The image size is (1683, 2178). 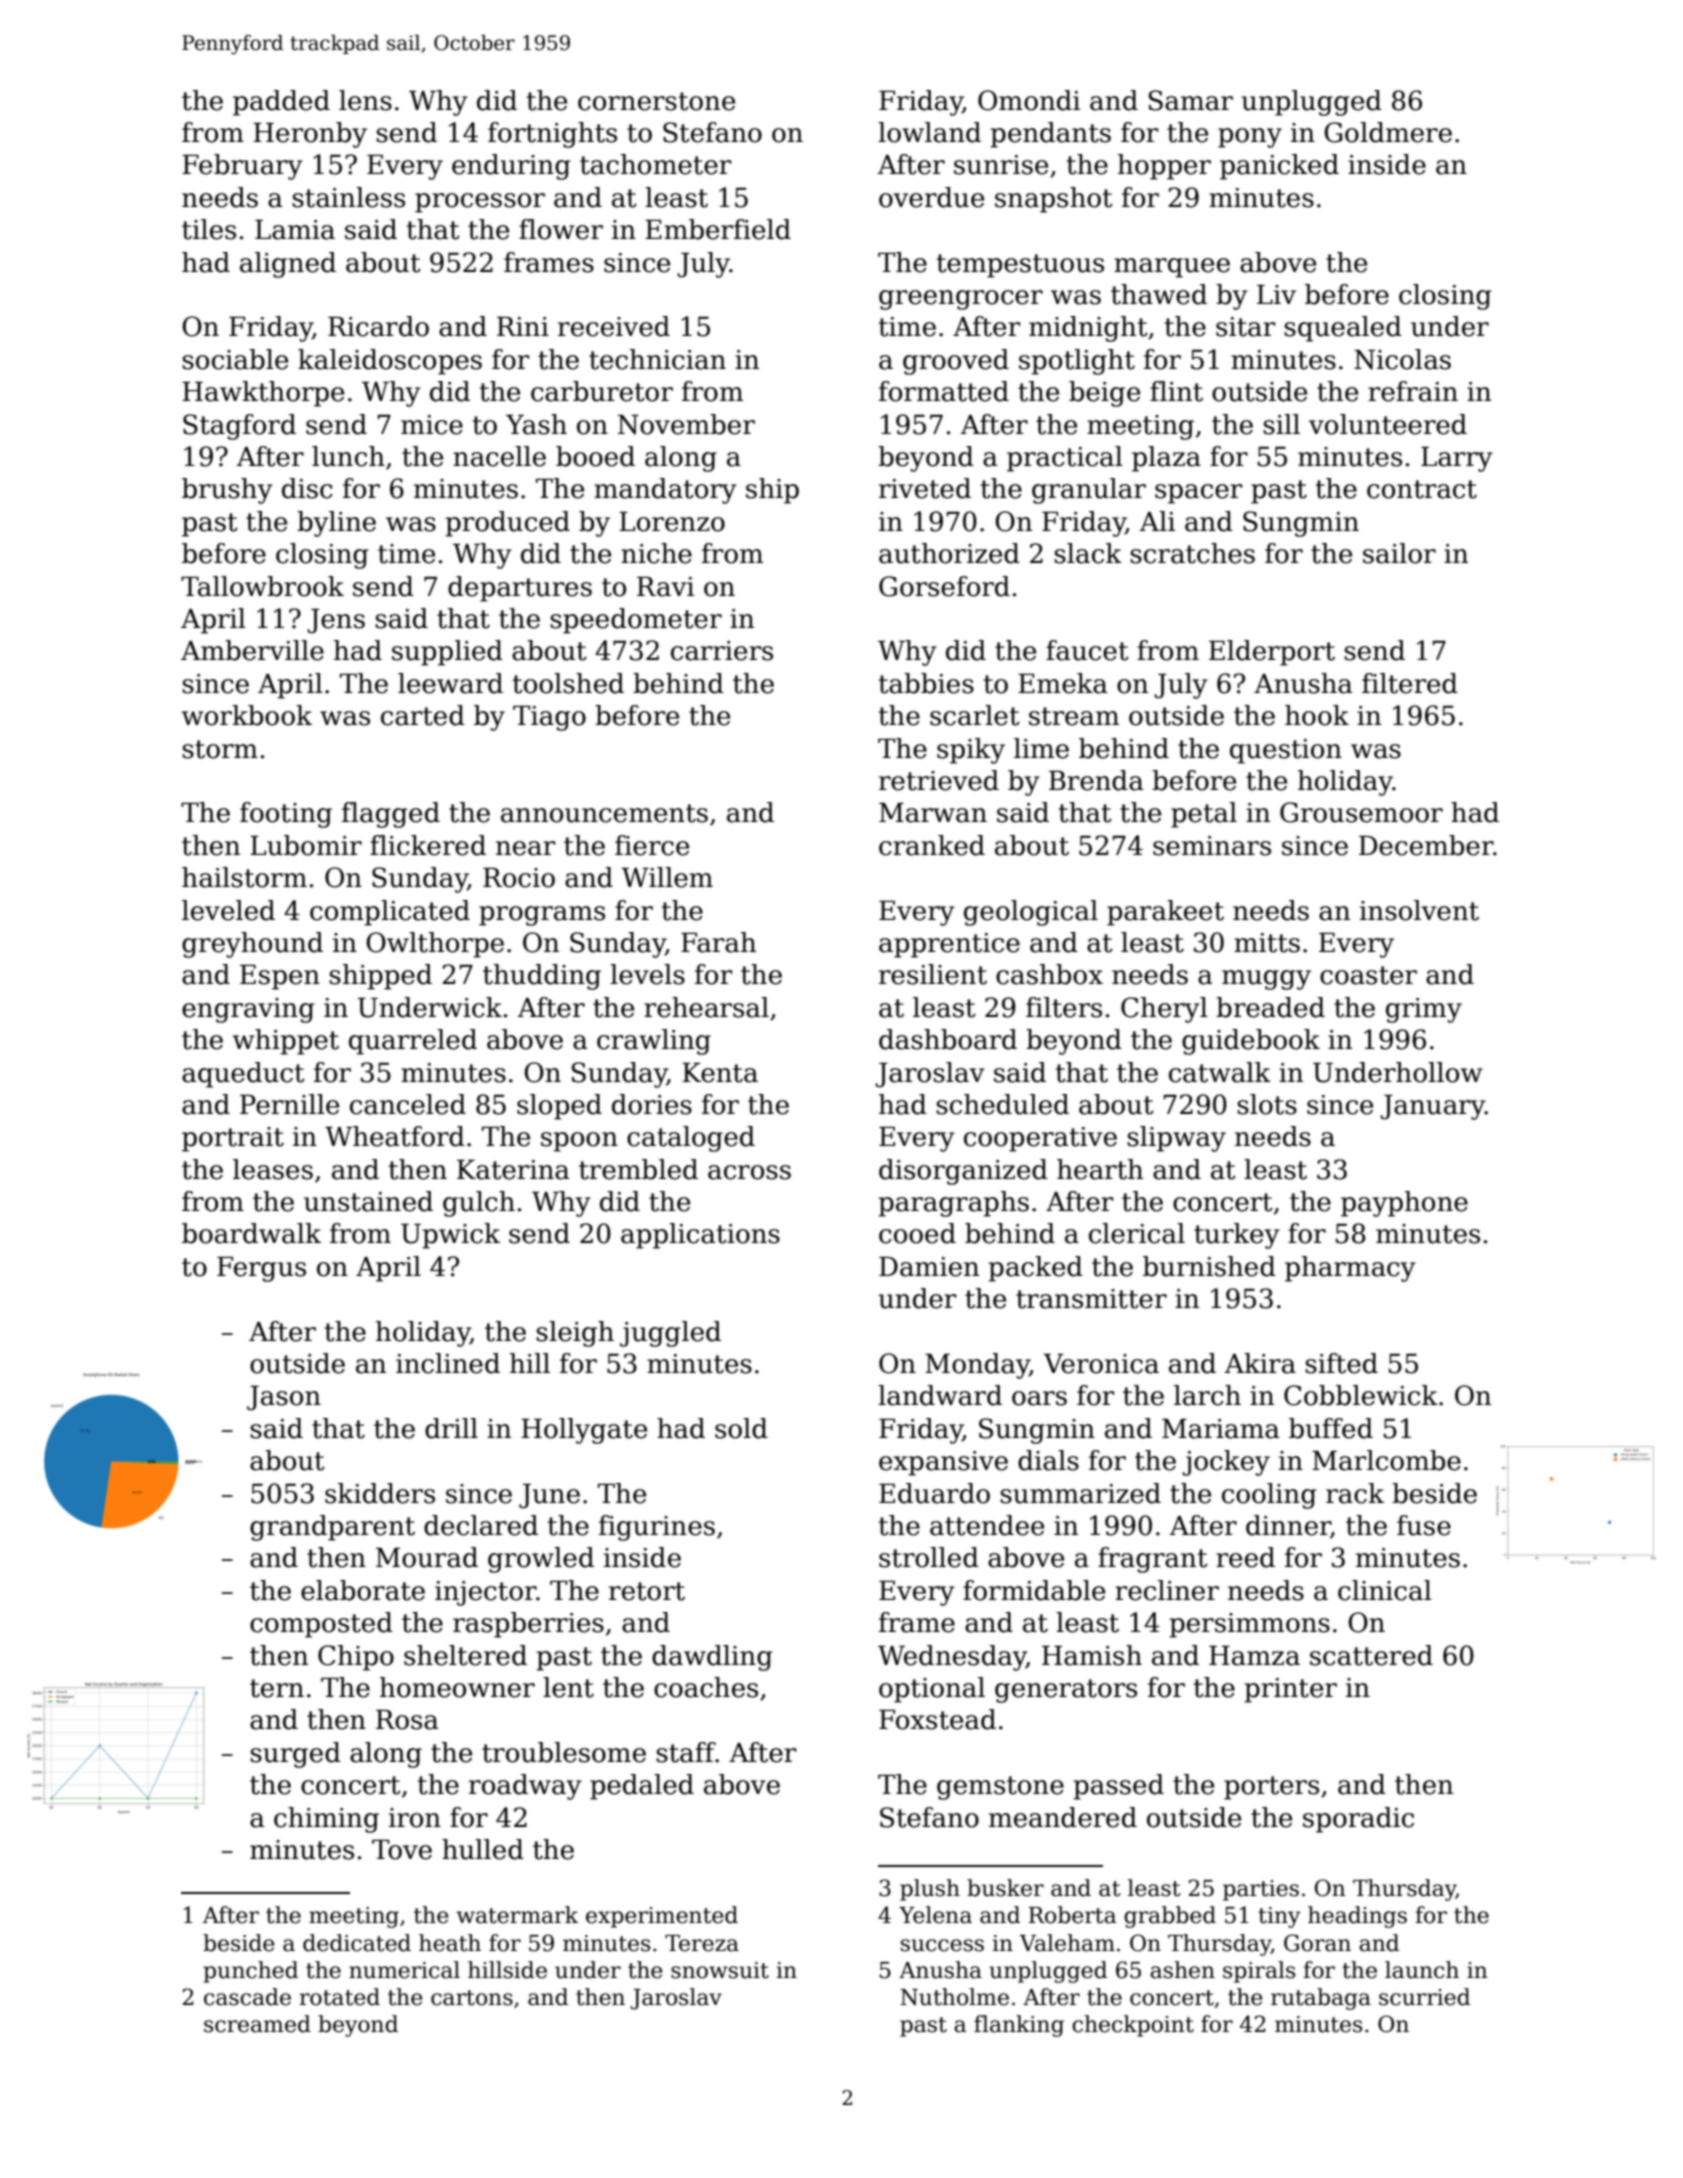 What do you see at coordinates (257, 2024) in the screenshot?
I see `screamed` at bounding box center [257, 2024].
